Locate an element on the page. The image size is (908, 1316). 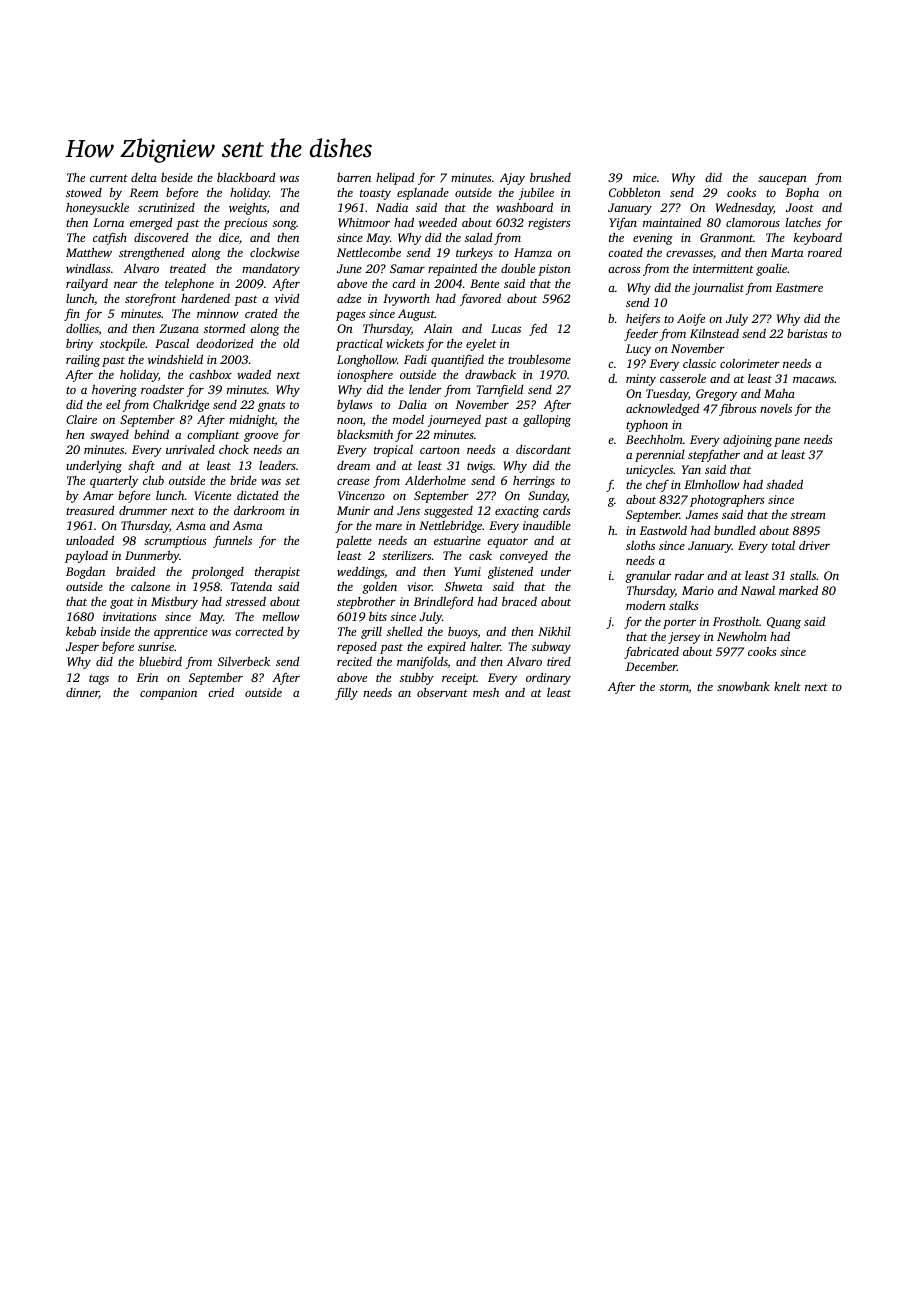
beside is located at coordinates (177, 177).
